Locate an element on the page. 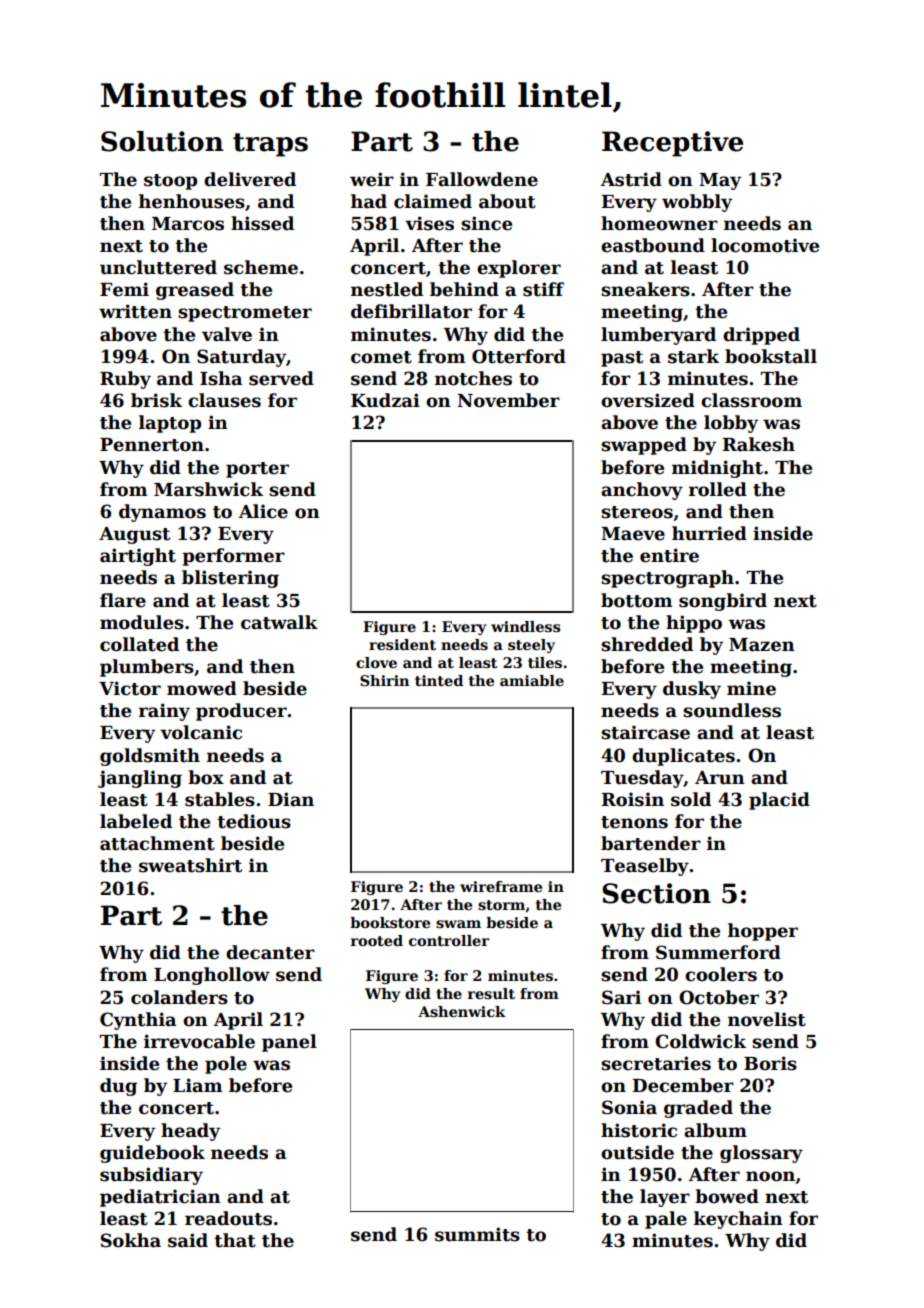 This image has width=924, height=1308. collated is located at coordinates (139, 644).
